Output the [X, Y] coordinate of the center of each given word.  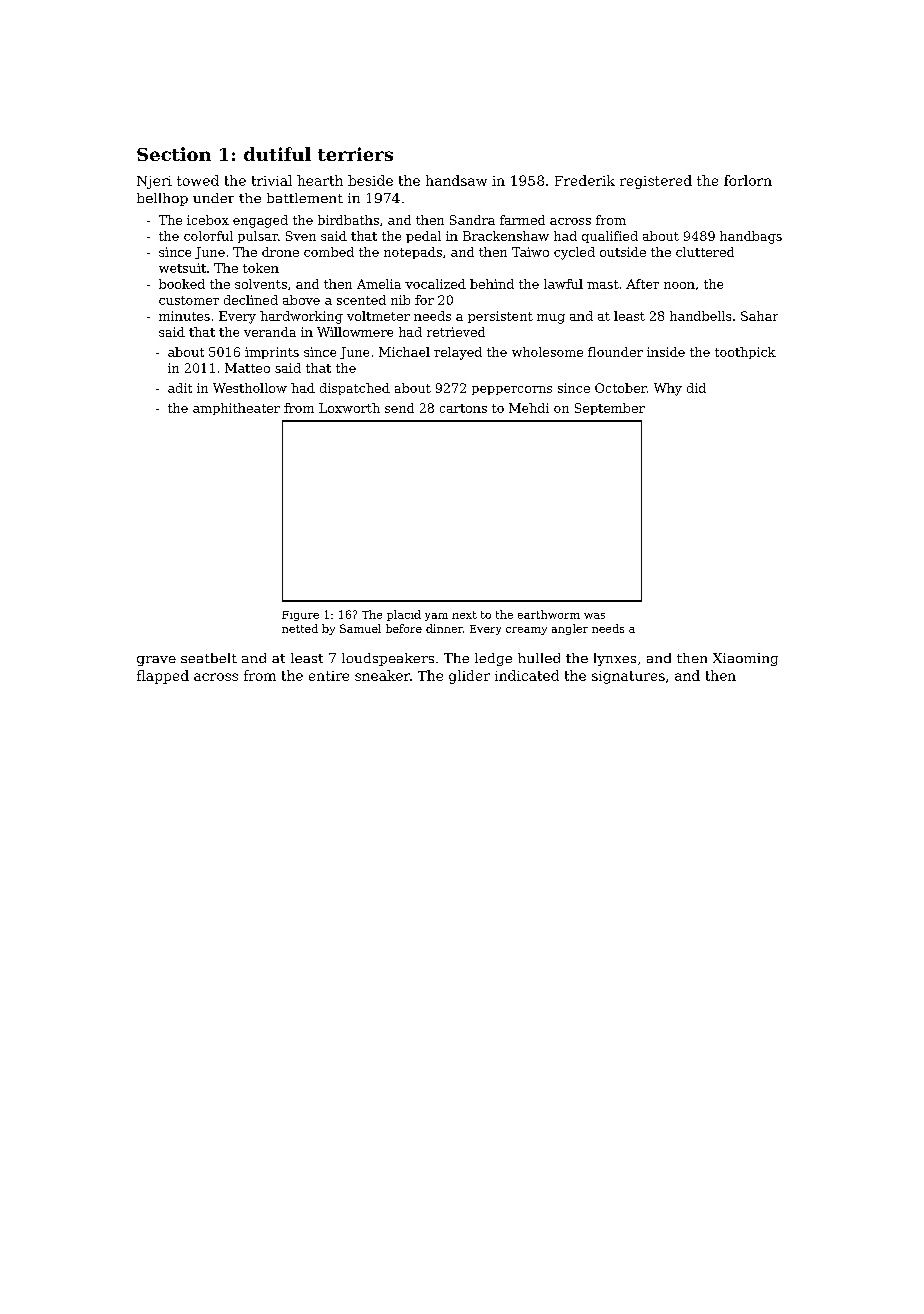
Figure [300, 616]
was [594, 616]
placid [404, 615]
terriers [355, 154]
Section [174, 154]
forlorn [748, 180]
